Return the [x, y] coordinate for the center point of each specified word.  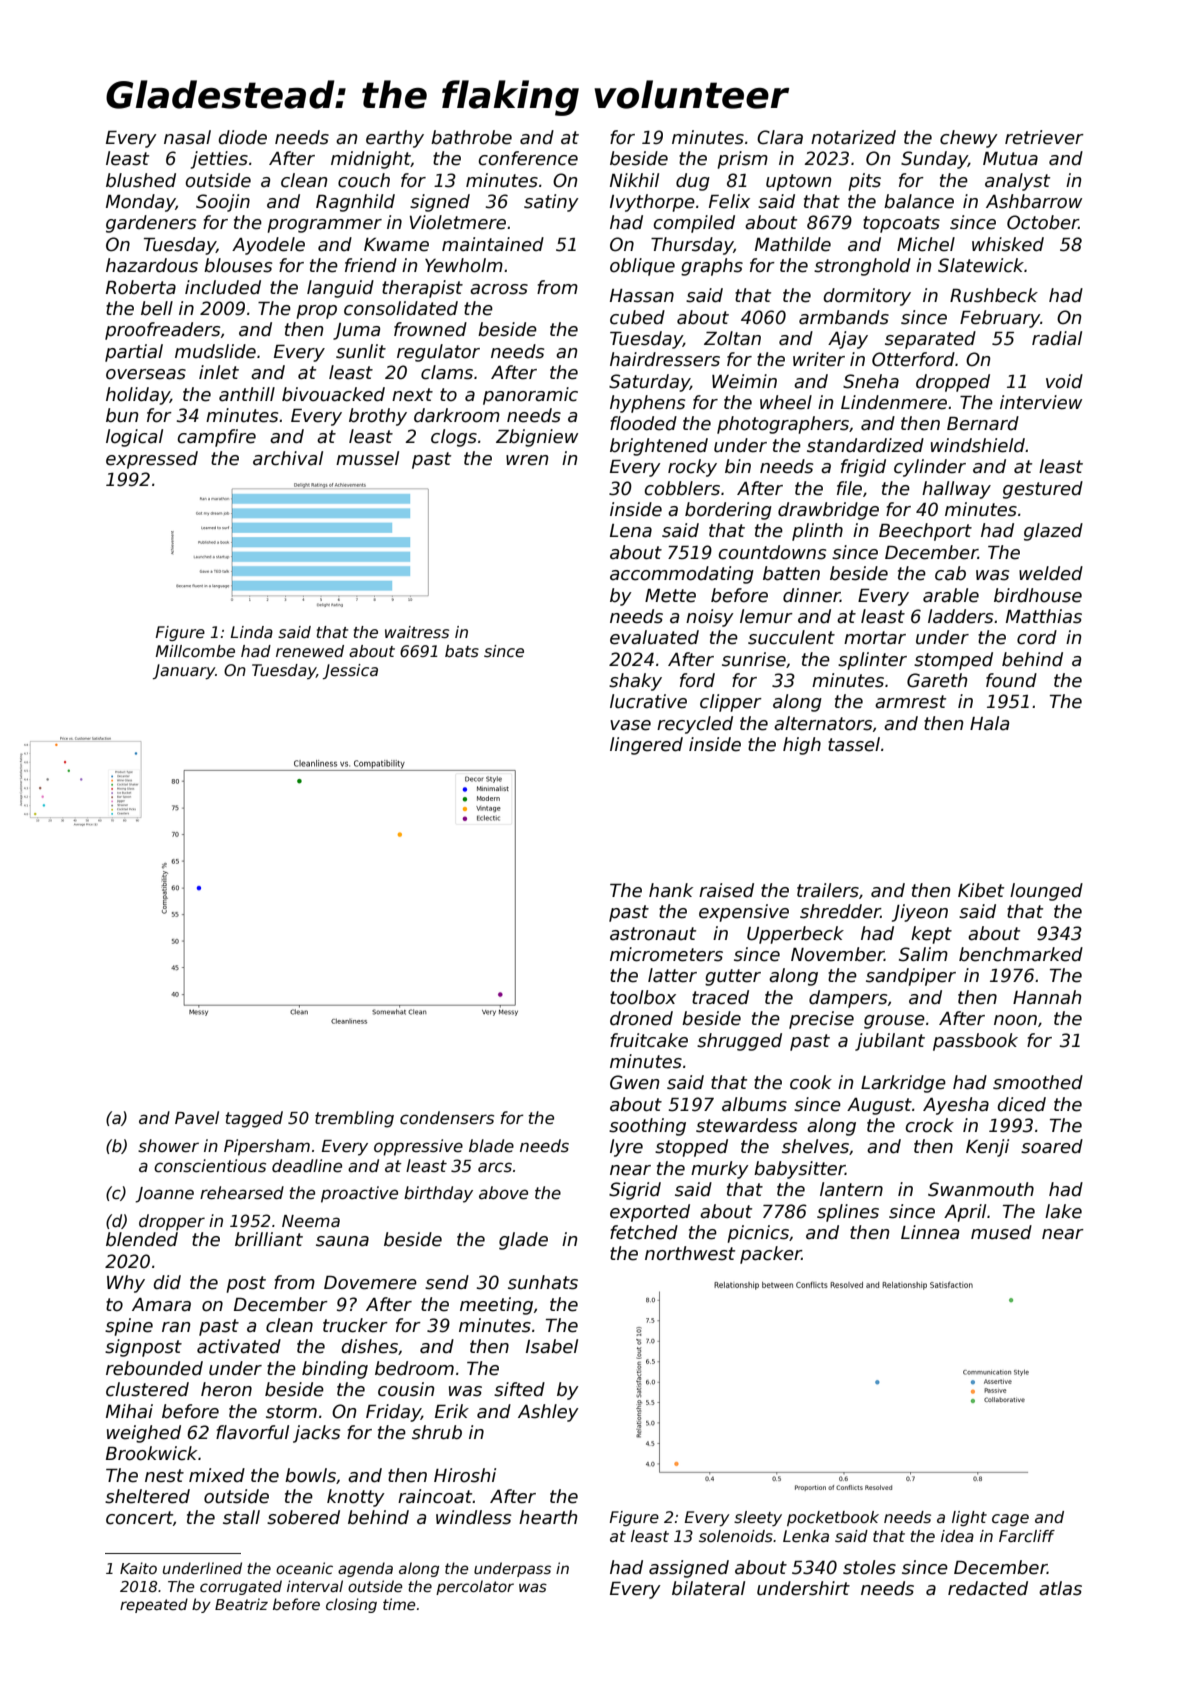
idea [957, 1536]
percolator [475, 1587]
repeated [154, 1605]
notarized [853, 137]
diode [242, 137]
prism [742, 160]
